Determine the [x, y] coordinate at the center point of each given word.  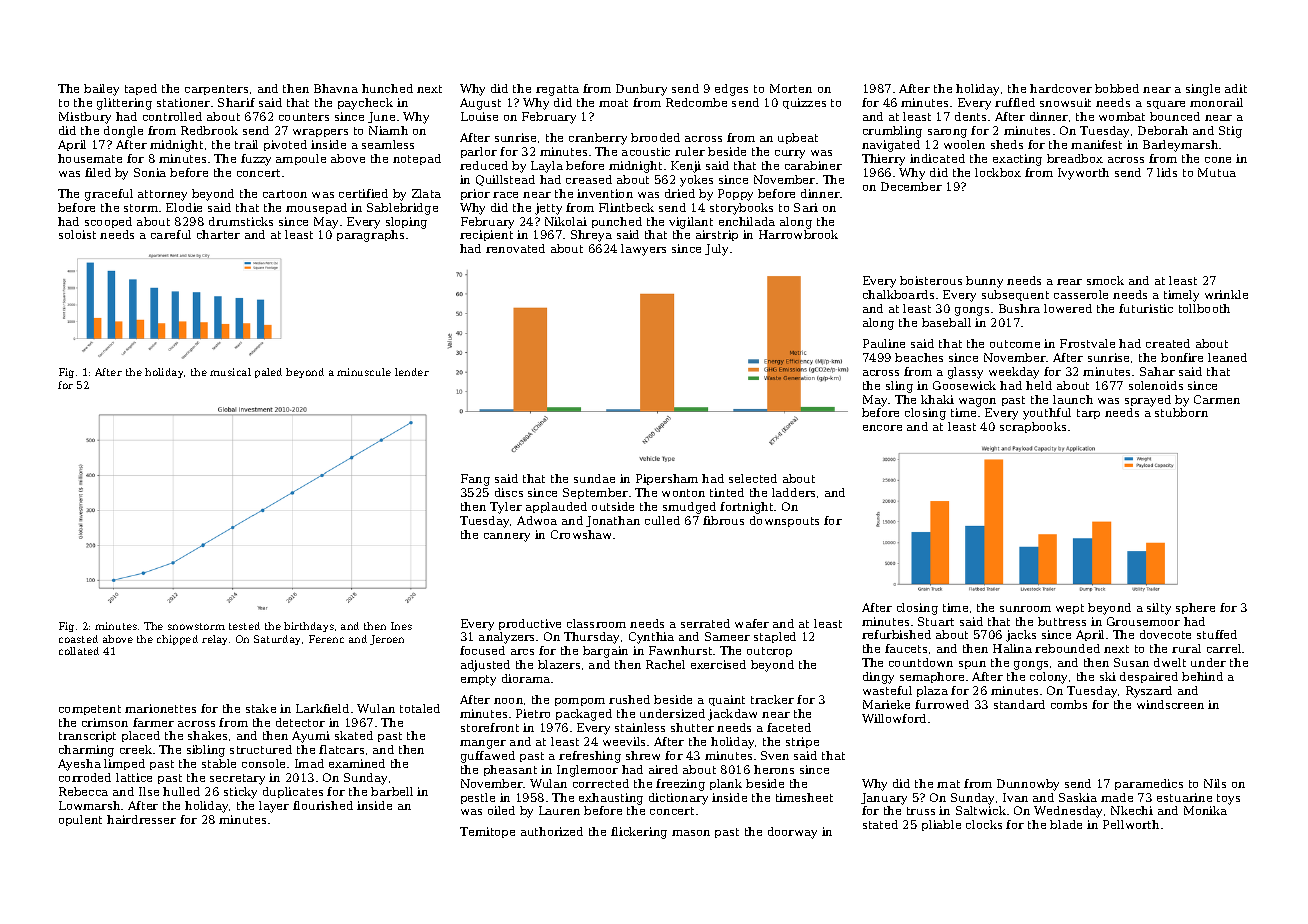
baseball [946, 322]
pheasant [510, 770]
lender [412, 372]
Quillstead [505, 180]
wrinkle [1226, 294]
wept [1070, 609]
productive [530, 624]
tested [244, 626]
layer [274, 807]
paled [268, 373]
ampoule [301, 159]
